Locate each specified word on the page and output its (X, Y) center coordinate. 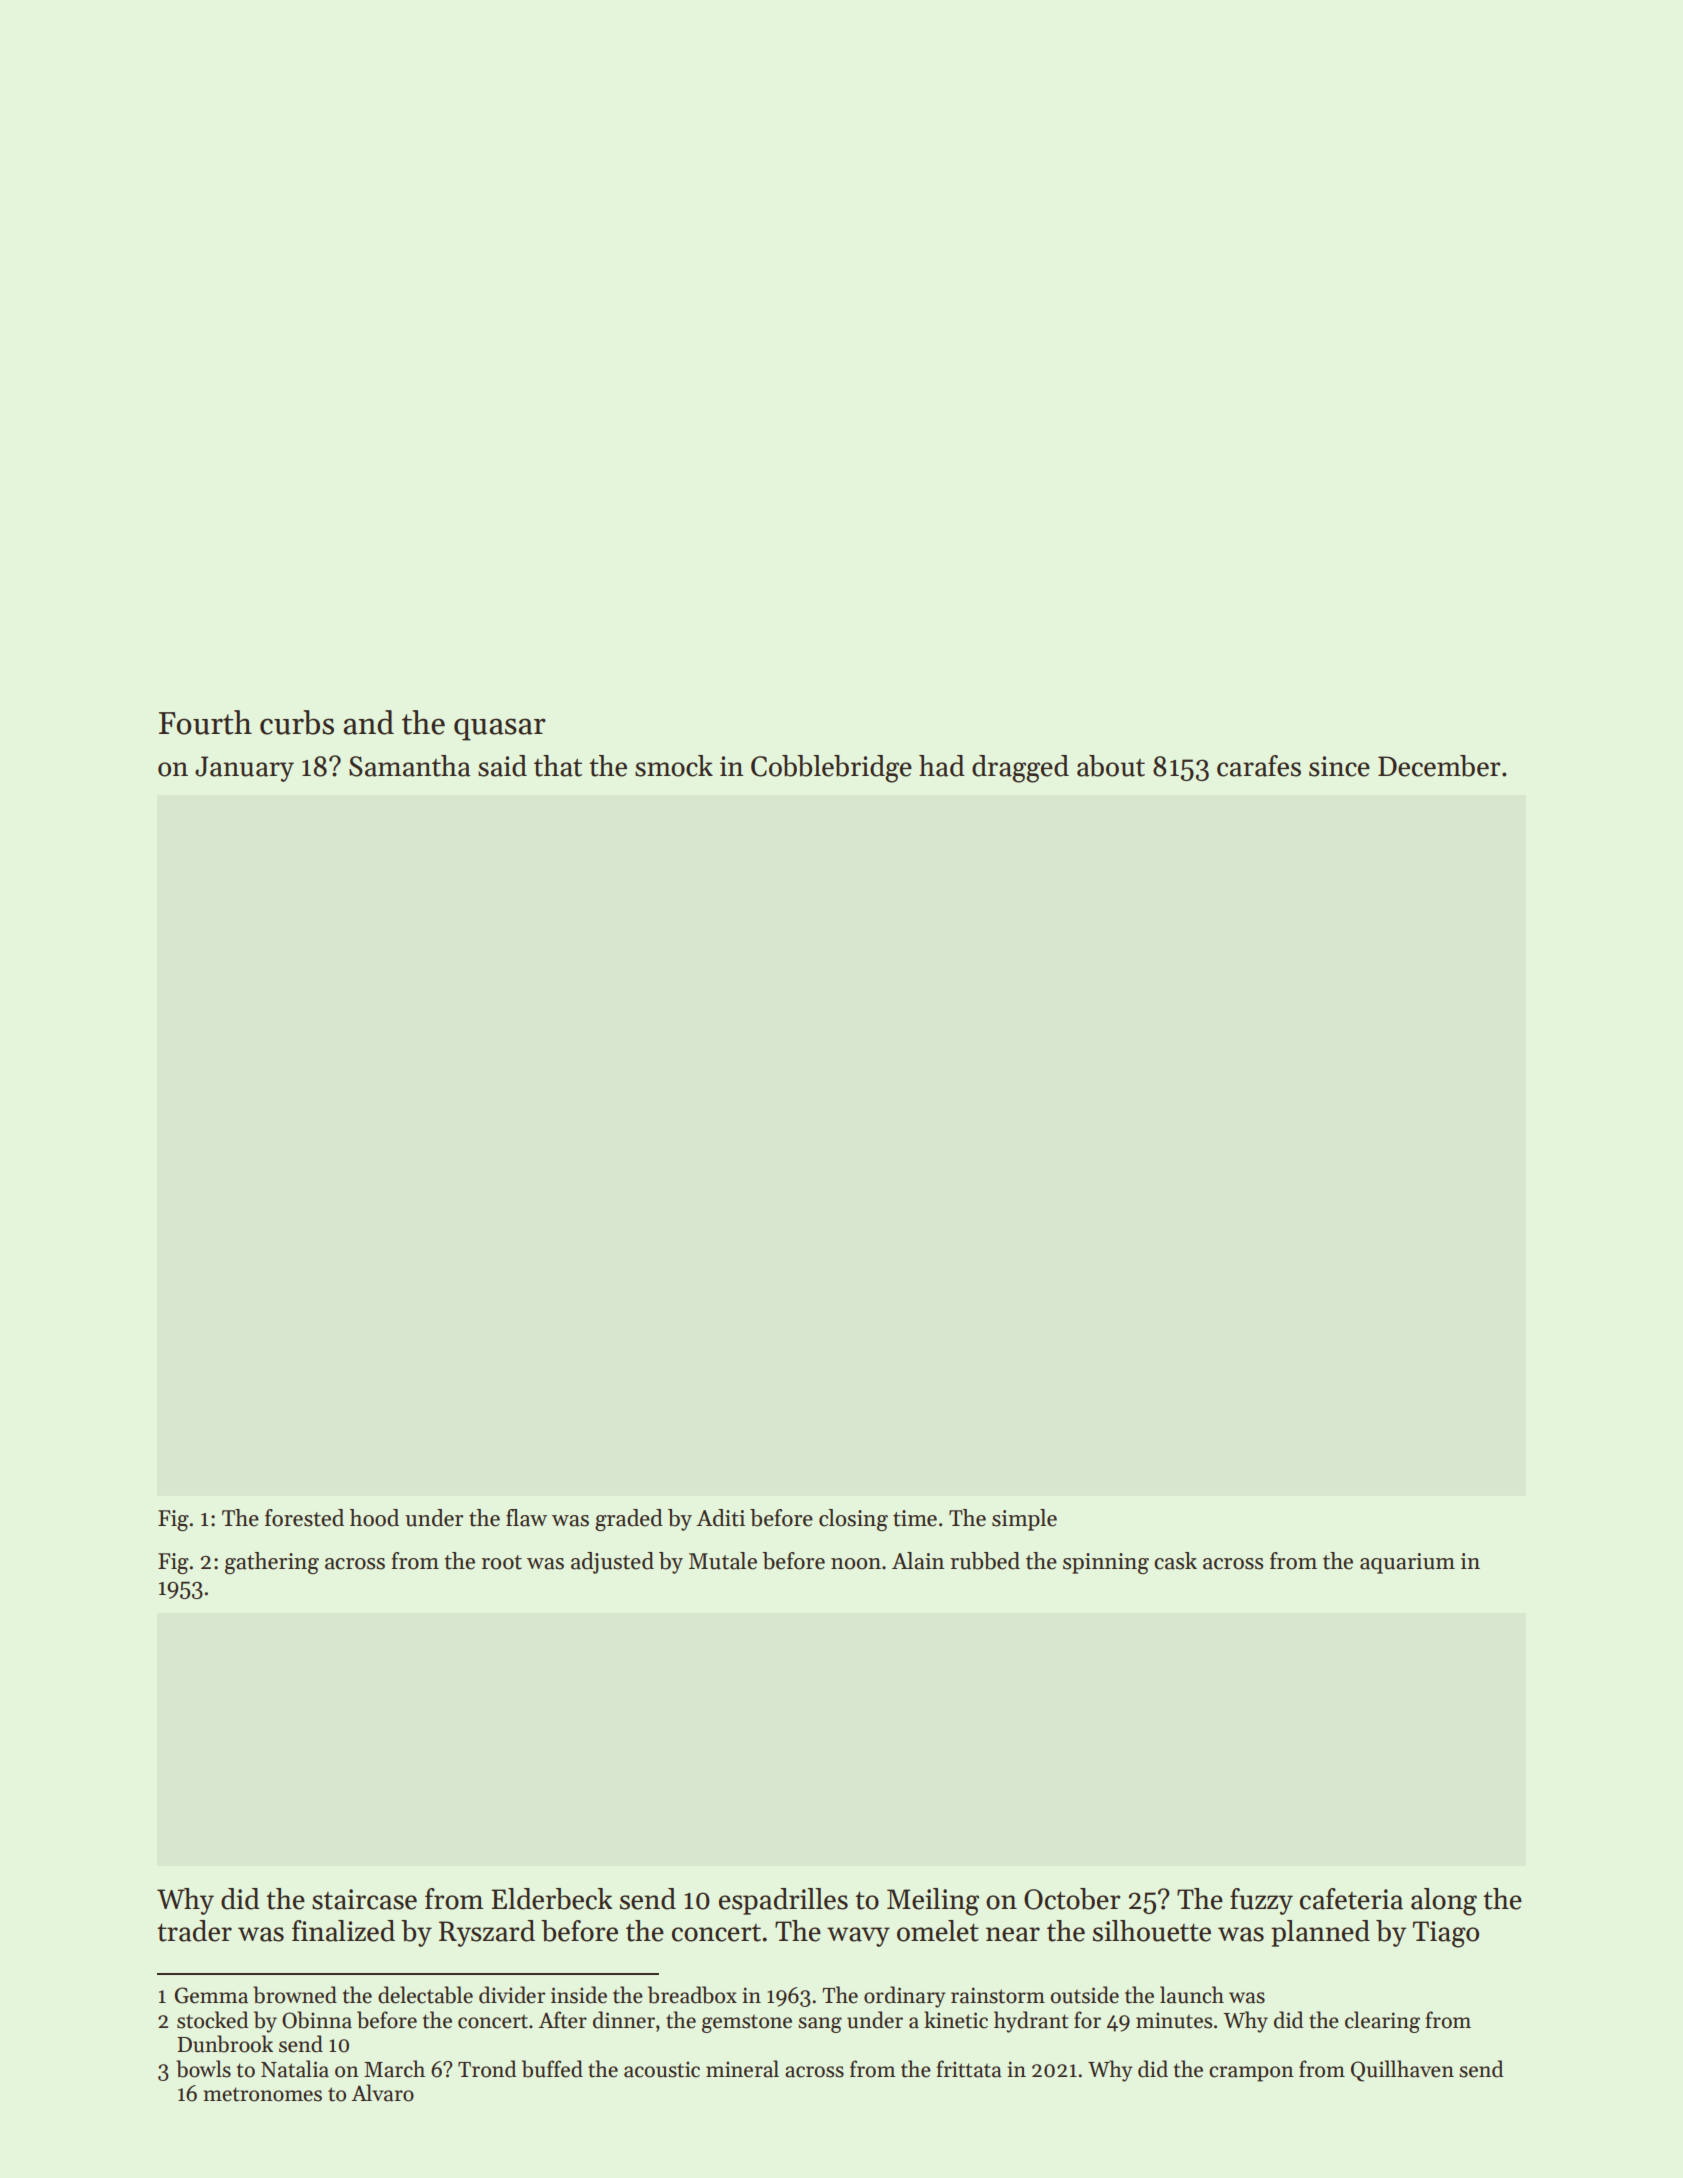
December (1439, 766)
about (1111, 766)
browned (295, 1995)
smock (674, 766)
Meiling (933, 1902)
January (244, 769)
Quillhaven (1402, 2071)
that (558, 766)
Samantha (410, 766)
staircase (364, 1899)
